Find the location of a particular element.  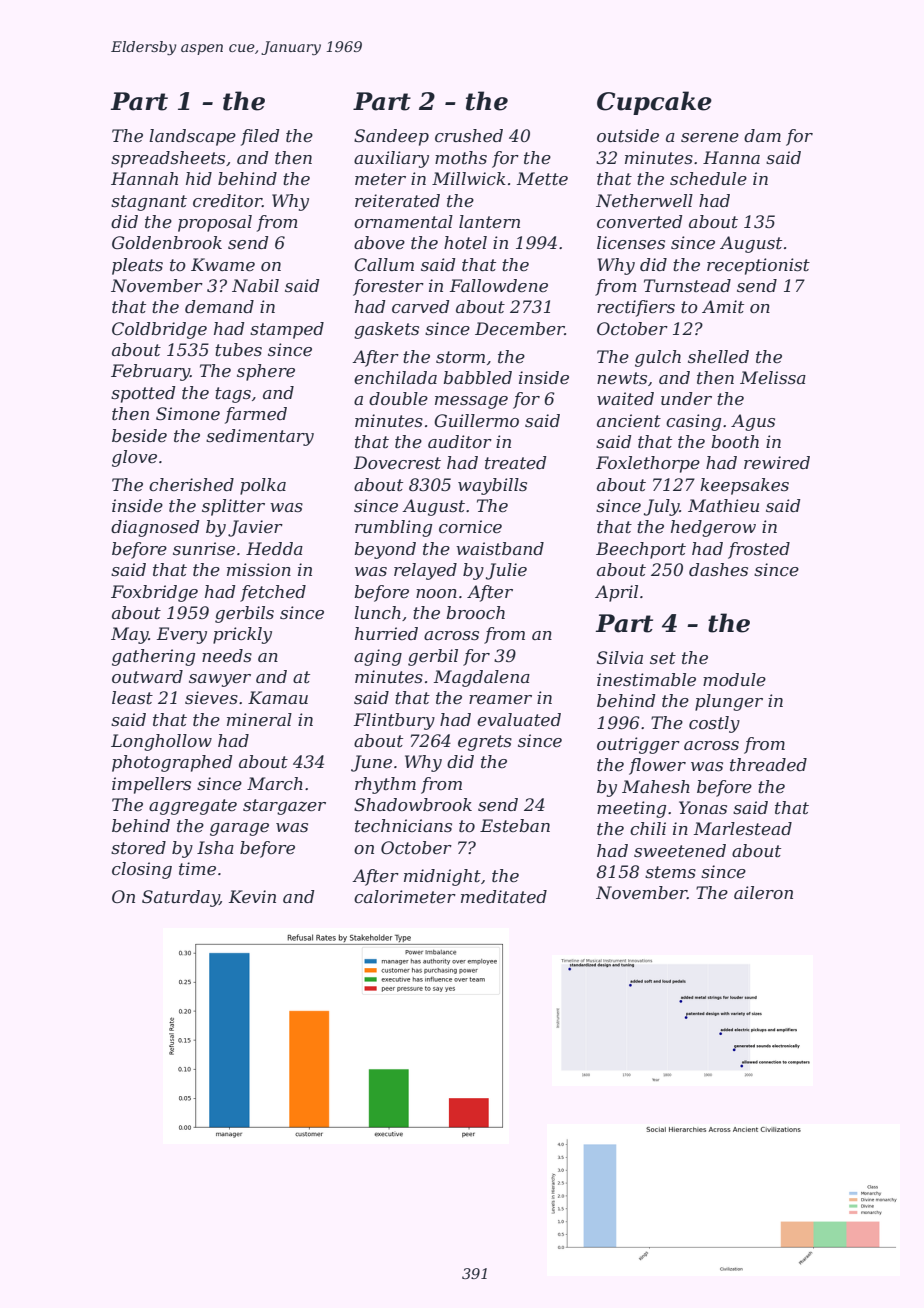

spotted is located at coordinates (143, 394).
